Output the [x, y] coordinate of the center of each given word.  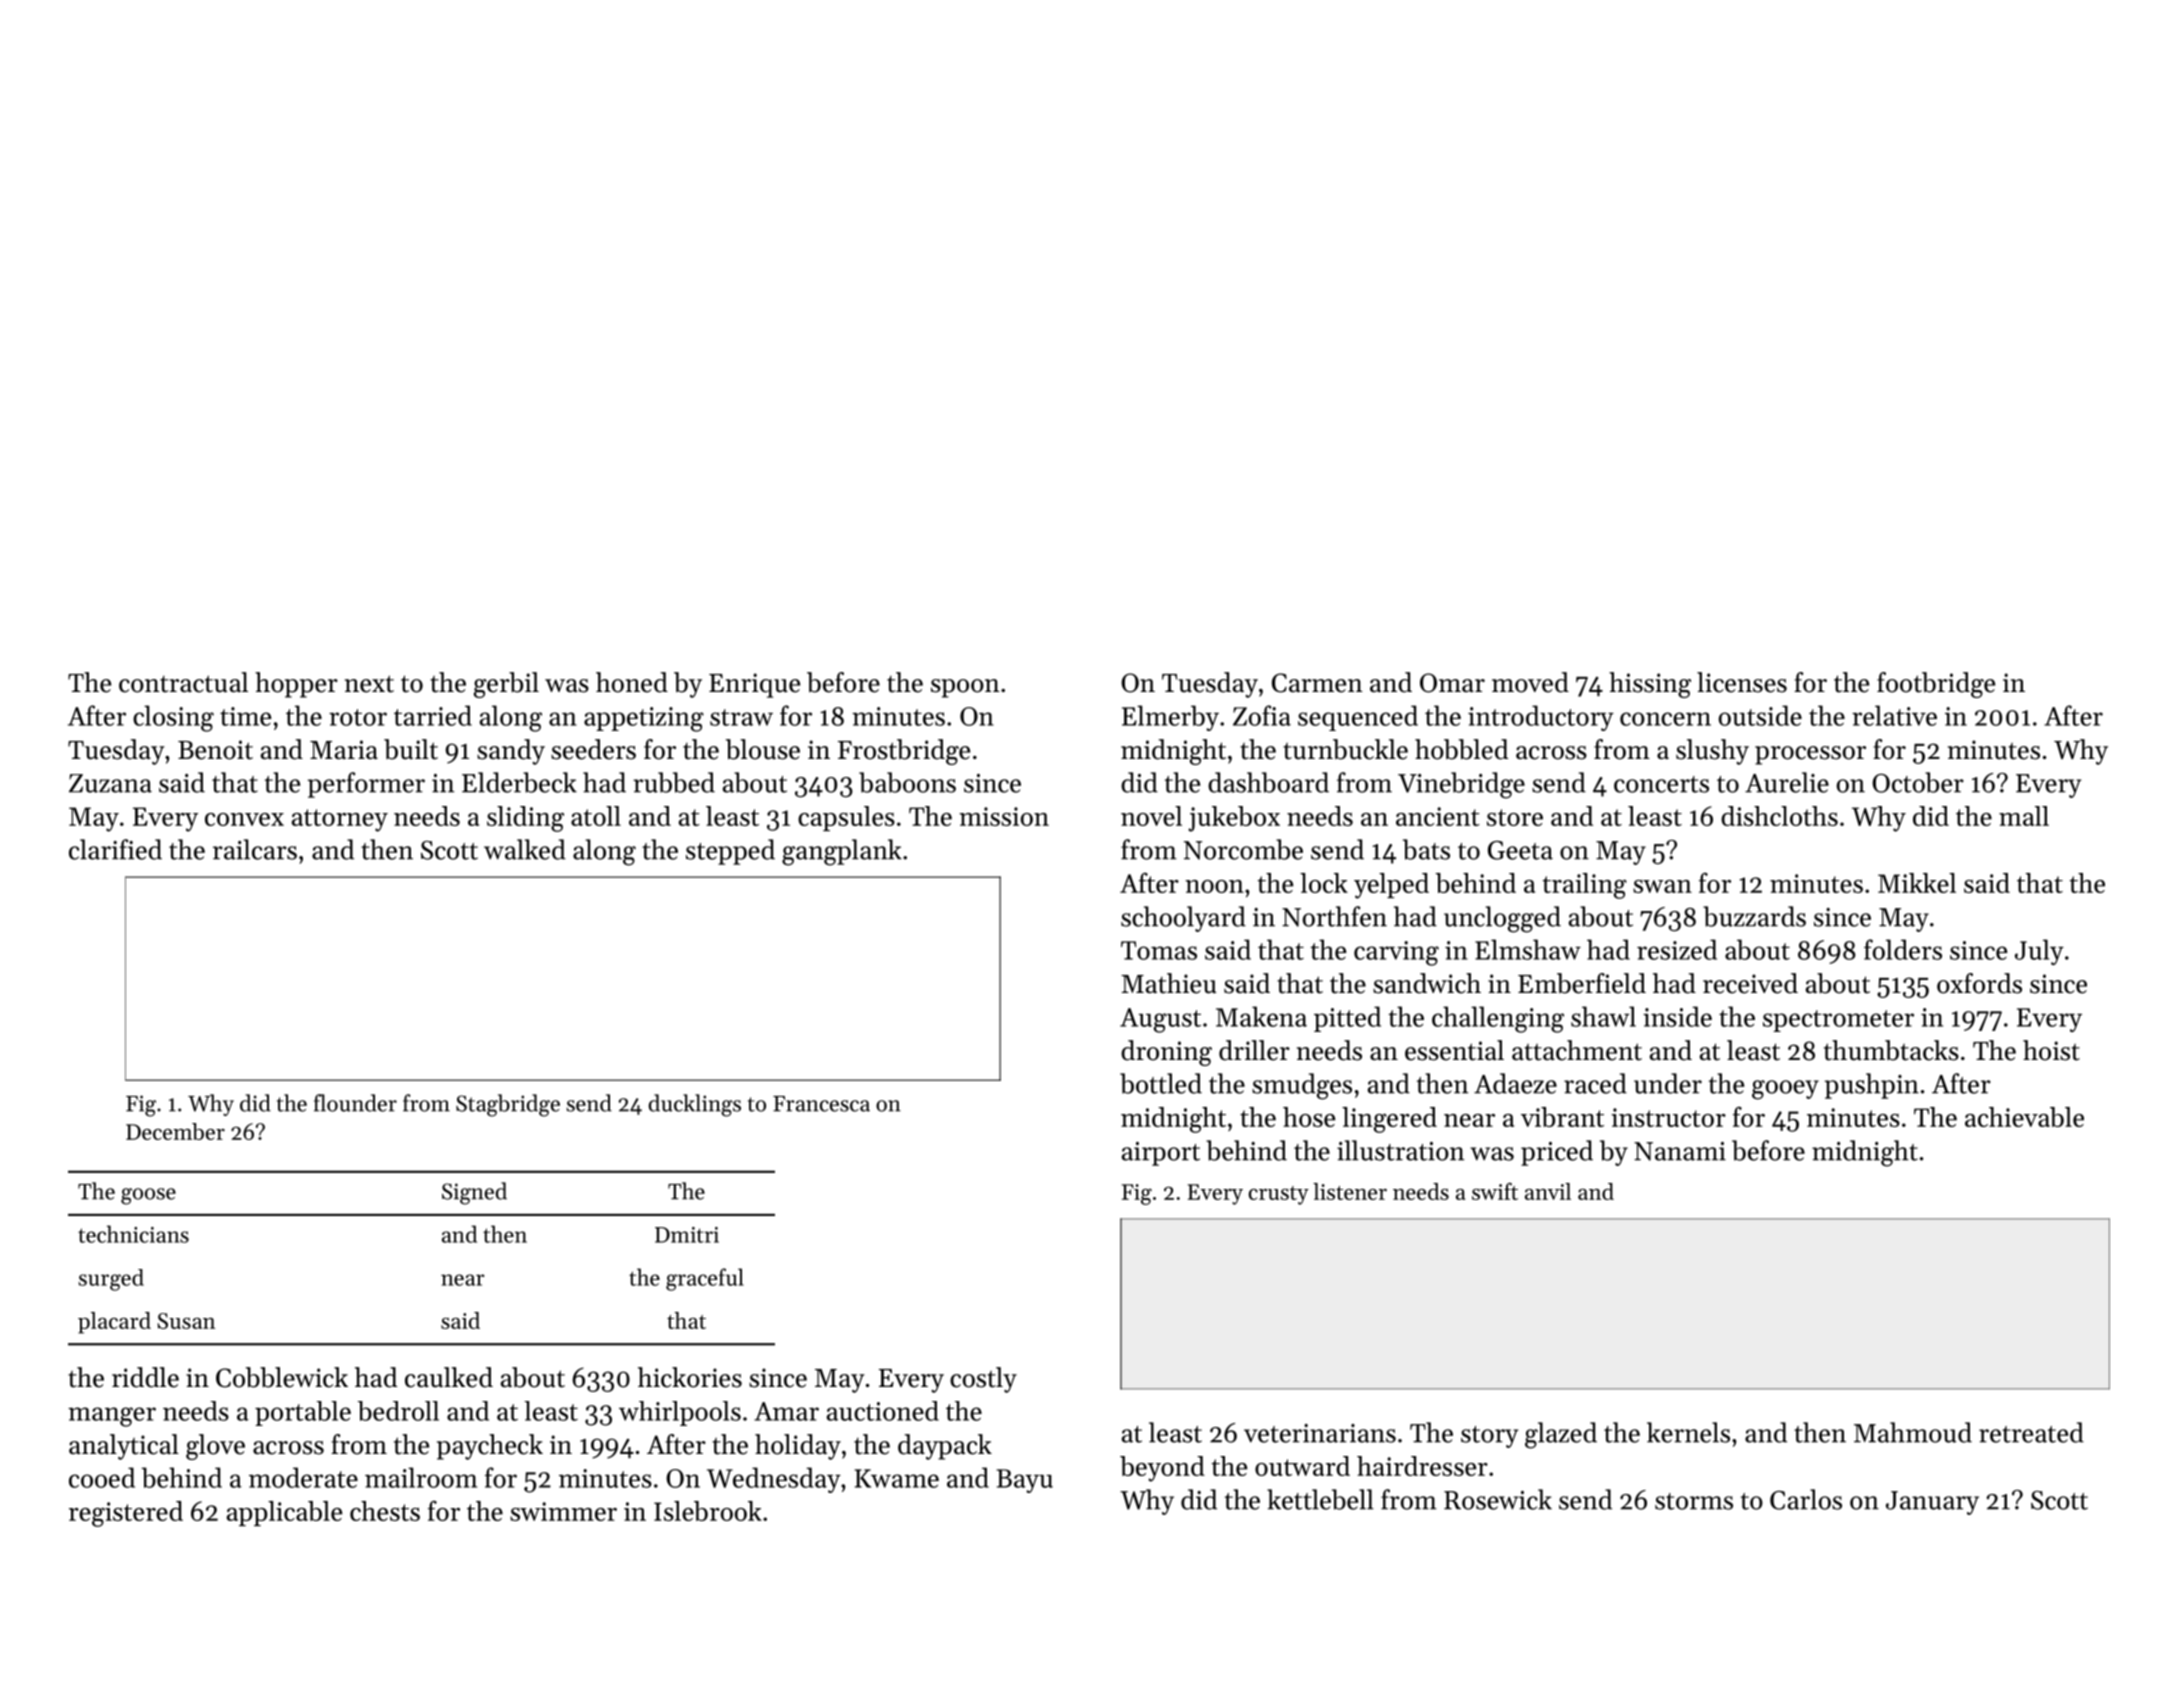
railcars [255, 849]
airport [1161, 1154]
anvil [1548, 1191]
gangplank [842, 852]
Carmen [1317, 683]
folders [1903, 949]
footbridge [1936, 685]
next [369, 684]
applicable [284, 1513]
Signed [474, 1193]
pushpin [1872, 1086]
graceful [705, 1279]
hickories [690, 1377]
